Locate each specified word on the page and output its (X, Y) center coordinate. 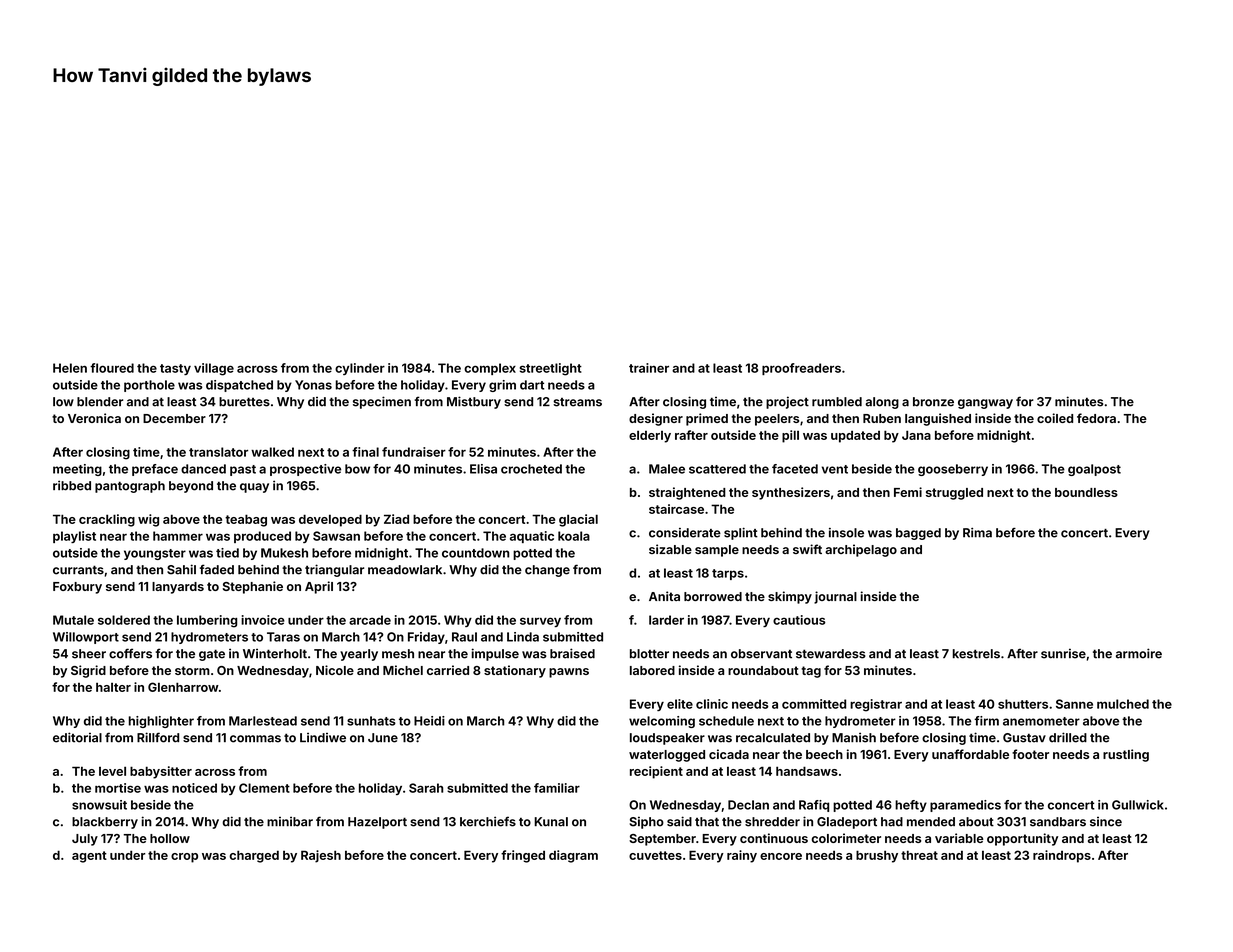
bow (357, 469)
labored (652, 670)
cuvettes (655, 855)
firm (986, 721)
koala (574, 536)
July (85, 840)
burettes (244, 402)
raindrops (1062, 856)
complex (490, 369)
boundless (1086, 492)
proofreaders (801, 369)
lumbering (207, 621)
